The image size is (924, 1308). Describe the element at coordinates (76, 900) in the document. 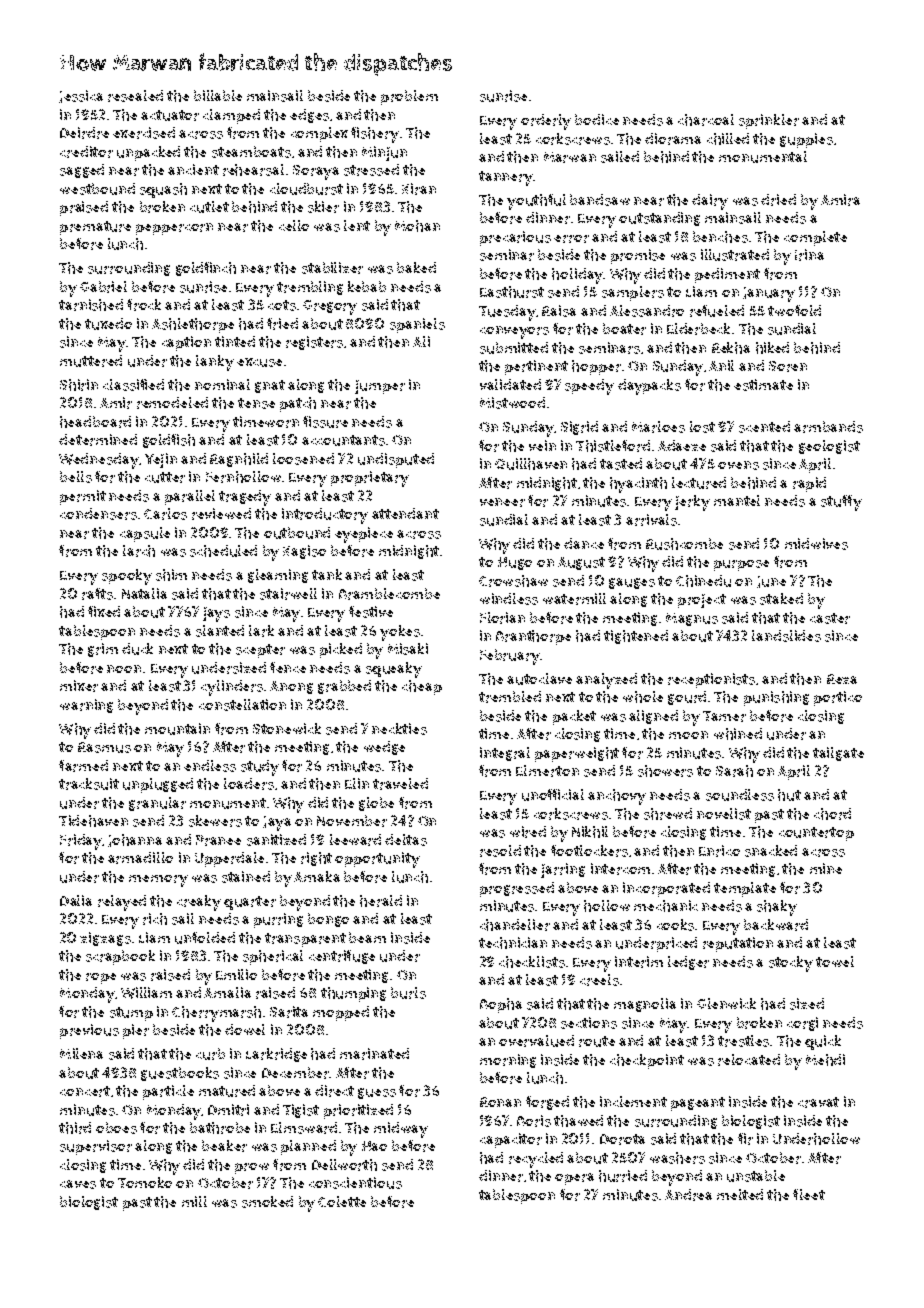

I see `Dalia` at that location.
